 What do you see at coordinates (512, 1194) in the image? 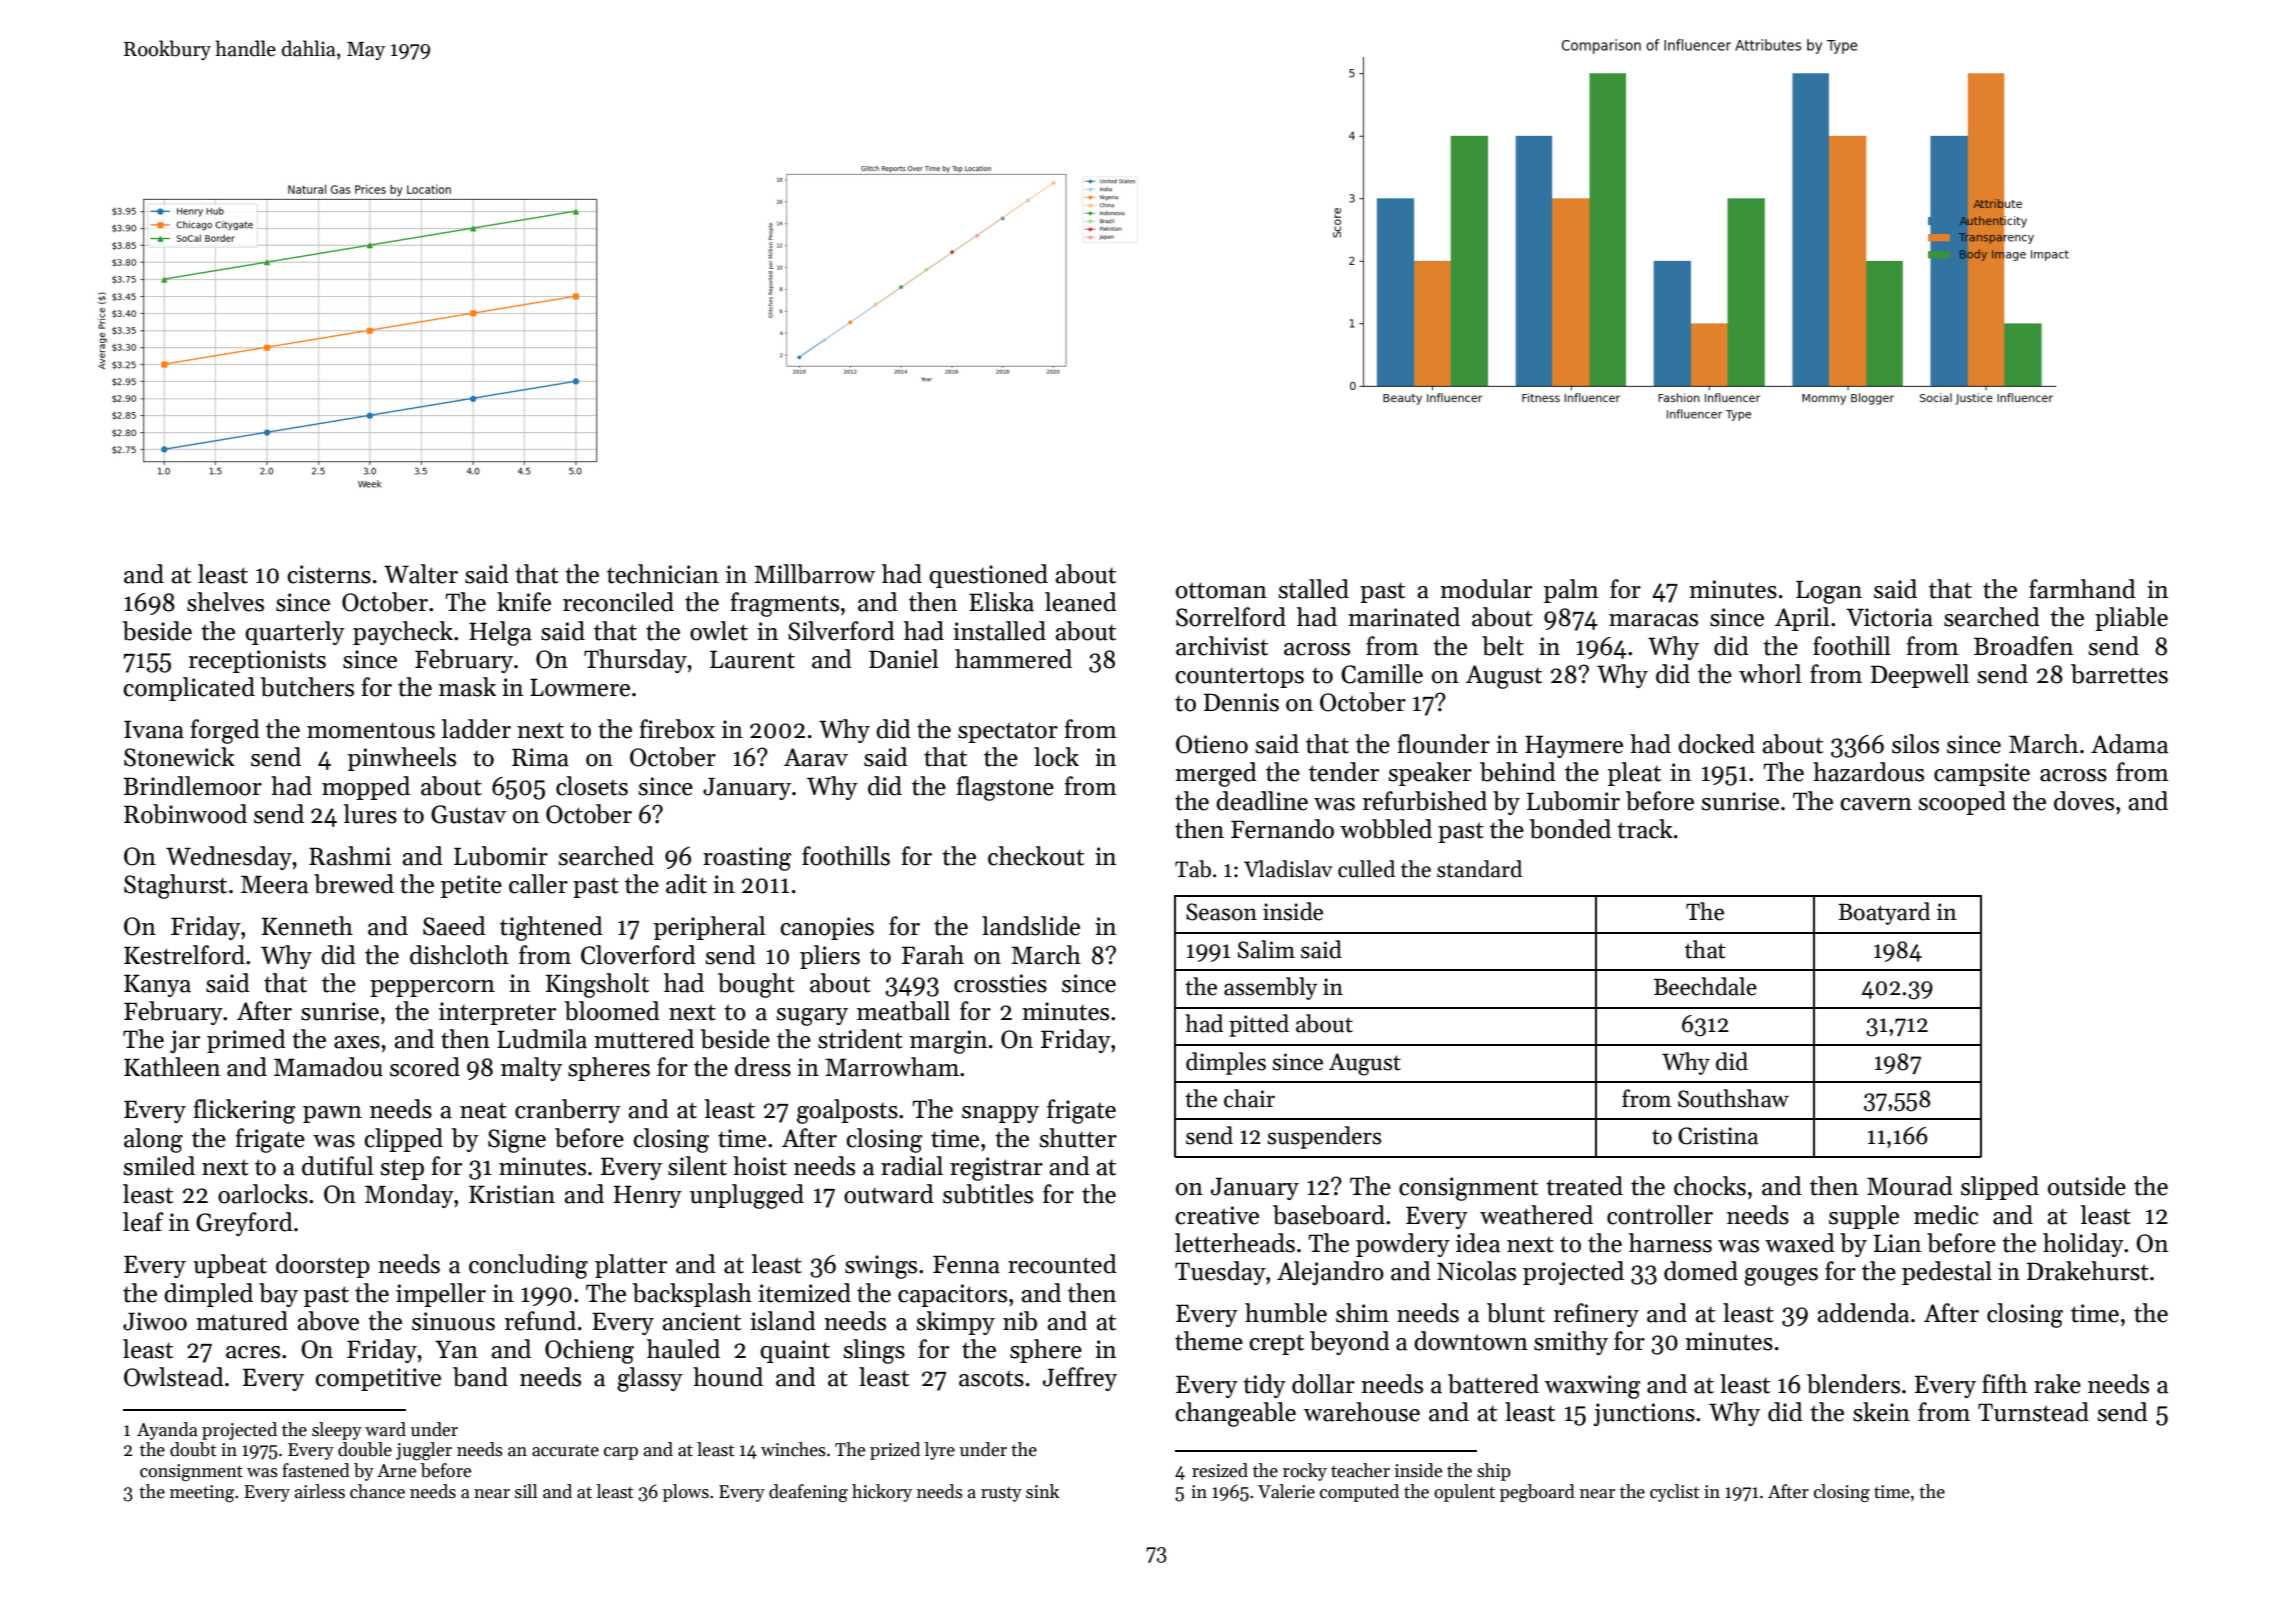
I see `Kristian` at bounding box center [512, 1194].
